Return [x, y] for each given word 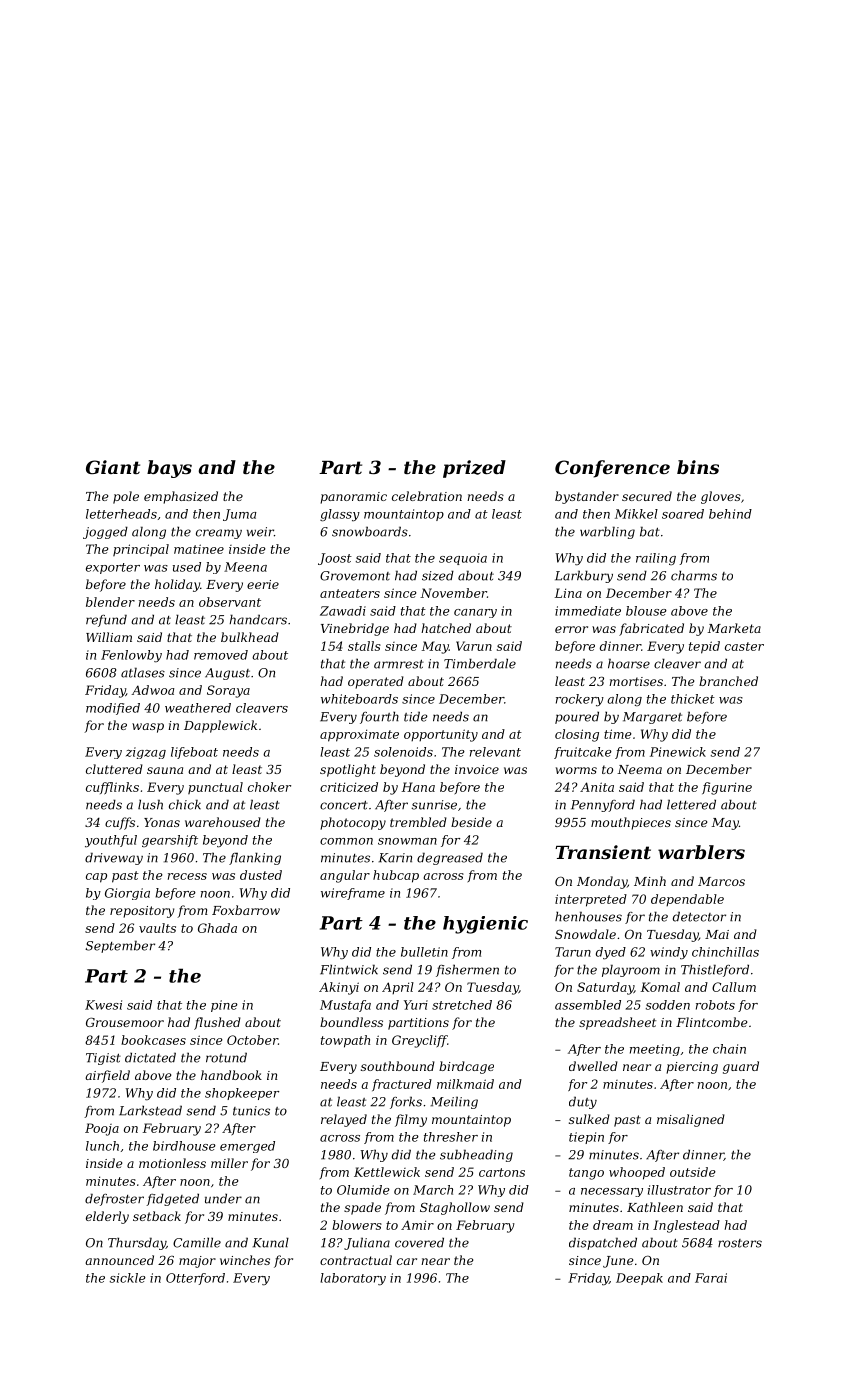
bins [698, 467]
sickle [128, 1278]
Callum [734, 987]
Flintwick [349, 969]
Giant [113, 467]
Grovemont [355, 576]
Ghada [217, 928]
